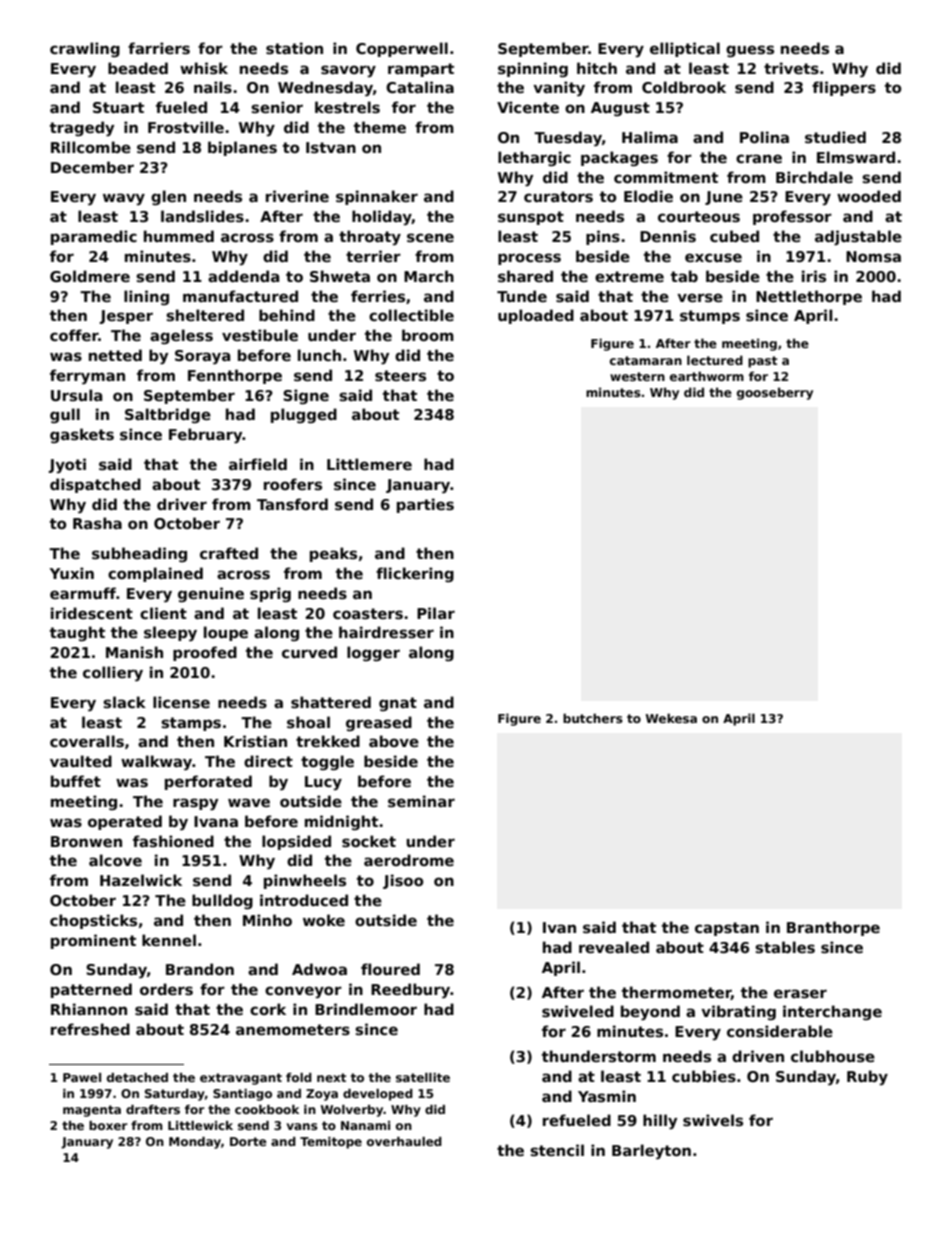 This image has width=952, height=1233. What do you see at coordinates (124, 702) in the image?
I see `slack` at bounding box center [124, 702].
